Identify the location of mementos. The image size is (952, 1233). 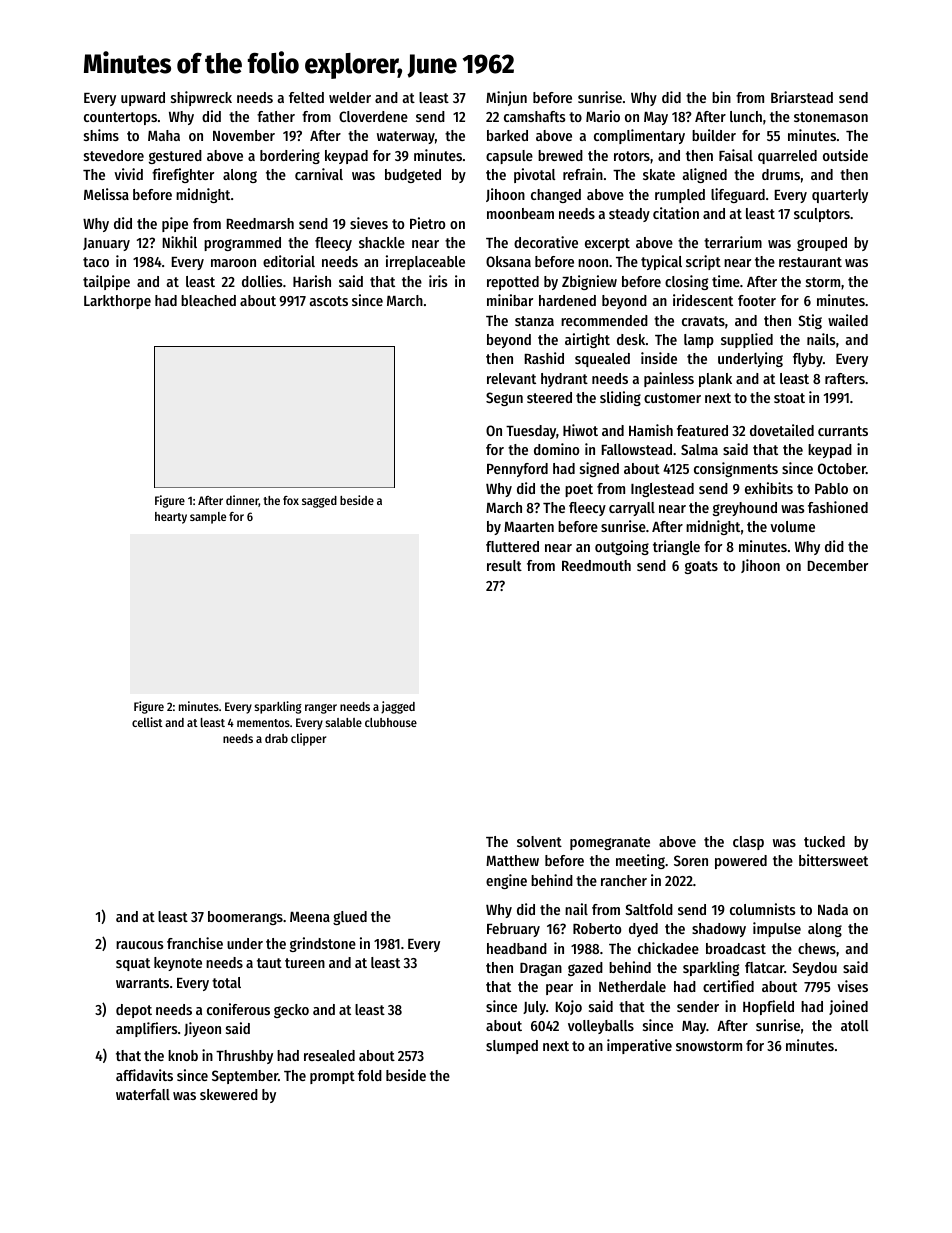
(263, 723).
